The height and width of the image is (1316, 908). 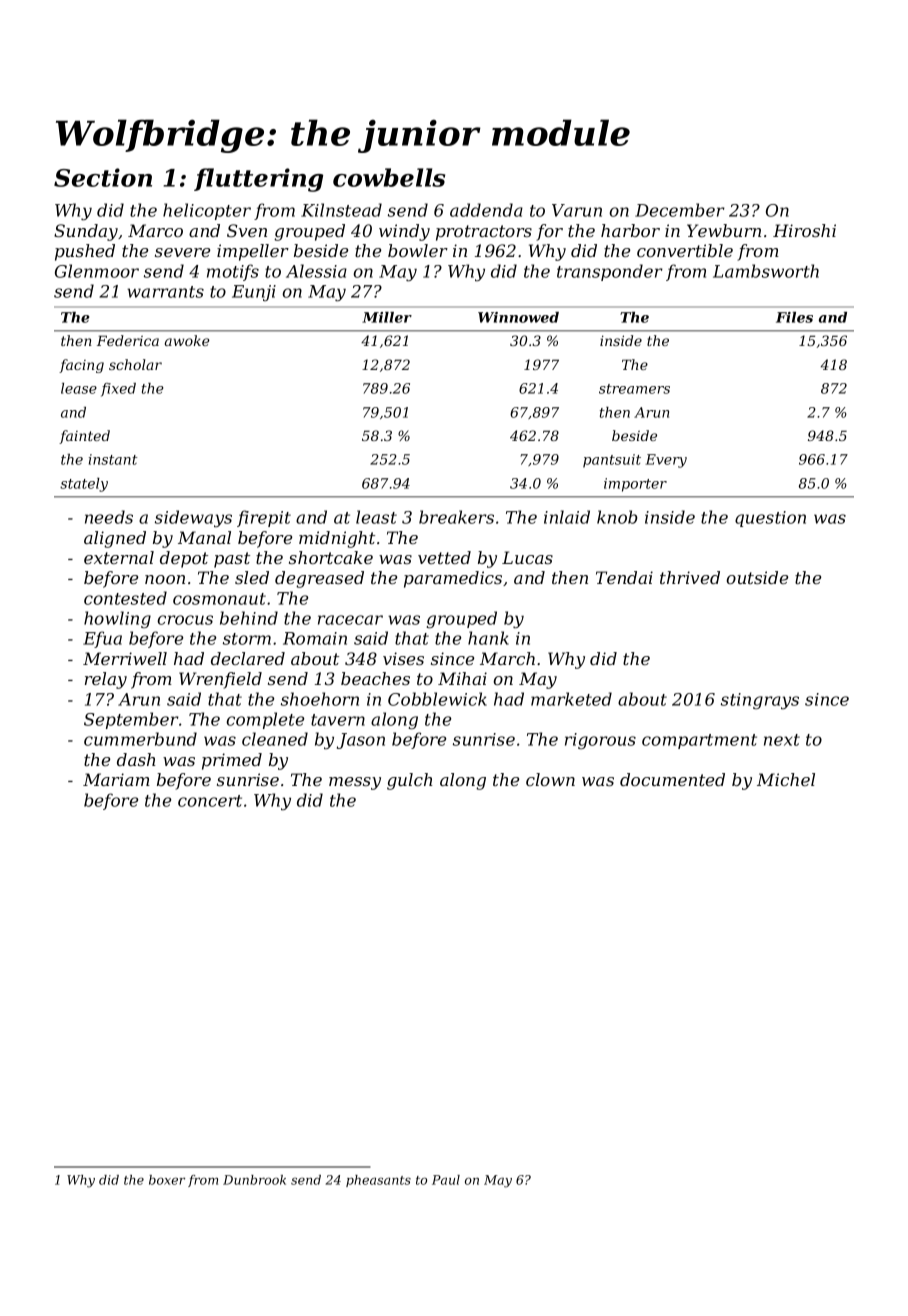 What do you see at coordinates (786, 779) in the image?
I see `Michel` at bounding box center [786, 779].
